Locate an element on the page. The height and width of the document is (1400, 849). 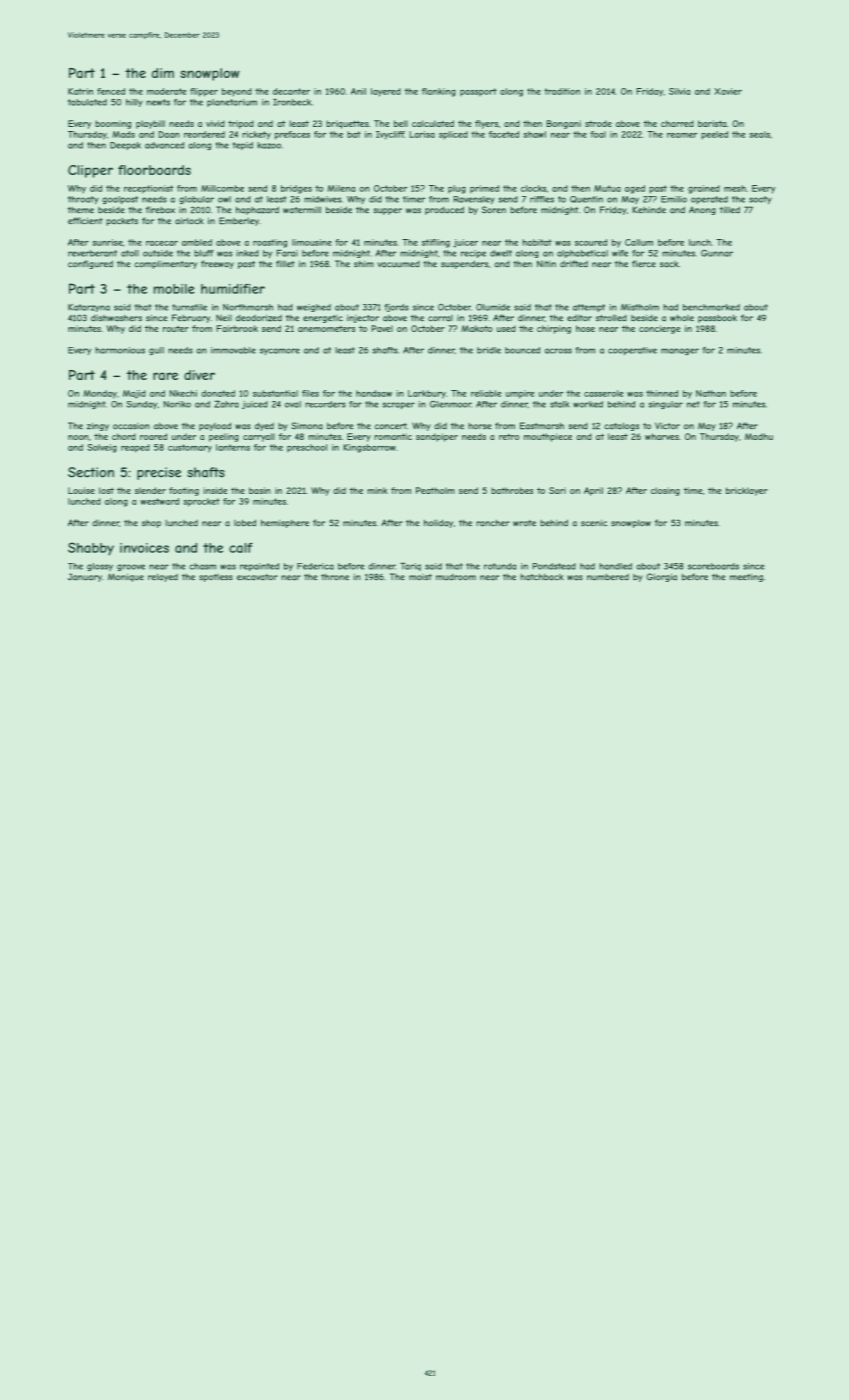
wrote is located at coordinates (524, 523).
